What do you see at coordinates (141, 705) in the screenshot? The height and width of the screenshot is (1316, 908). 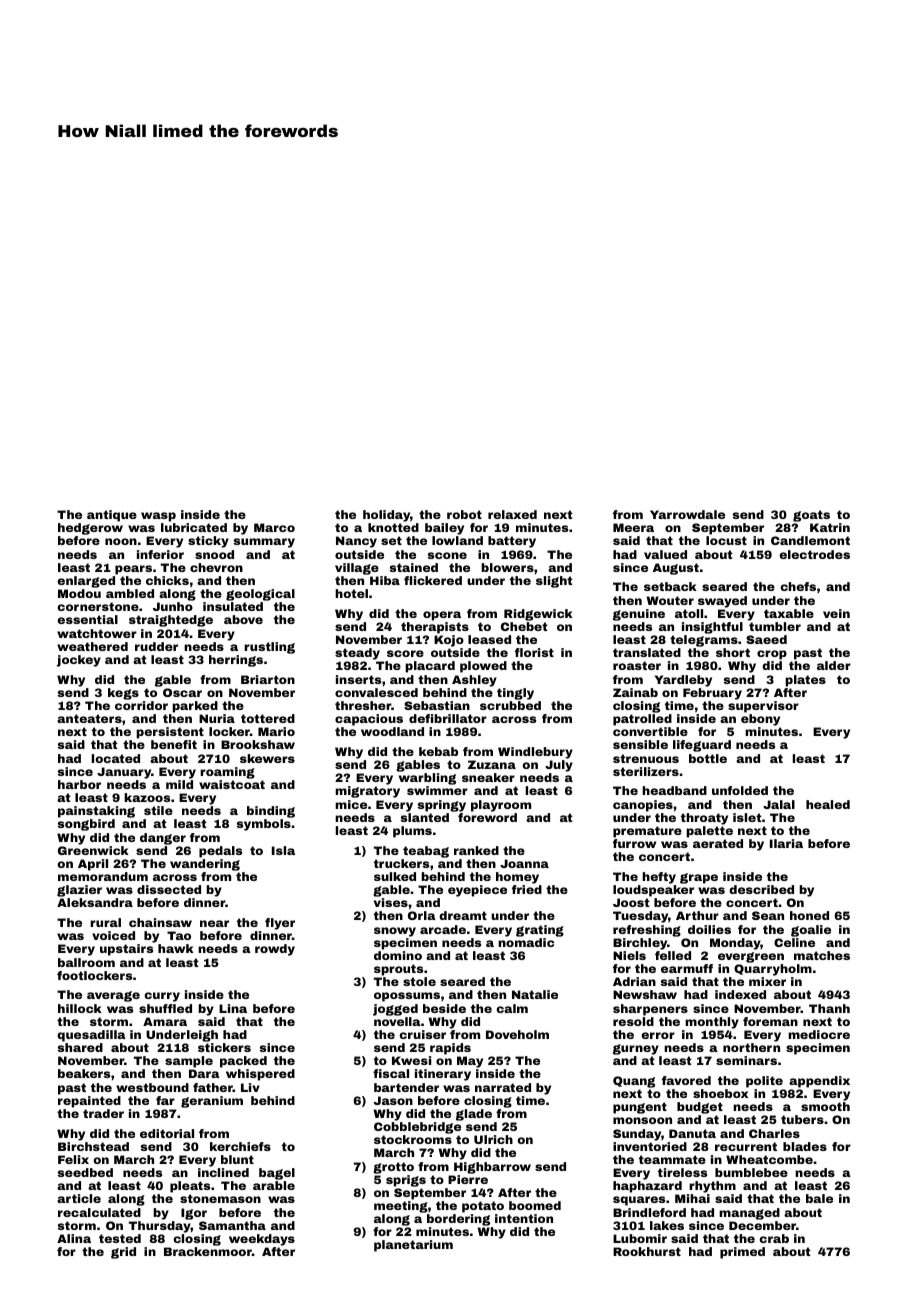 I see `corridor` at bounding box center [141, 705].
